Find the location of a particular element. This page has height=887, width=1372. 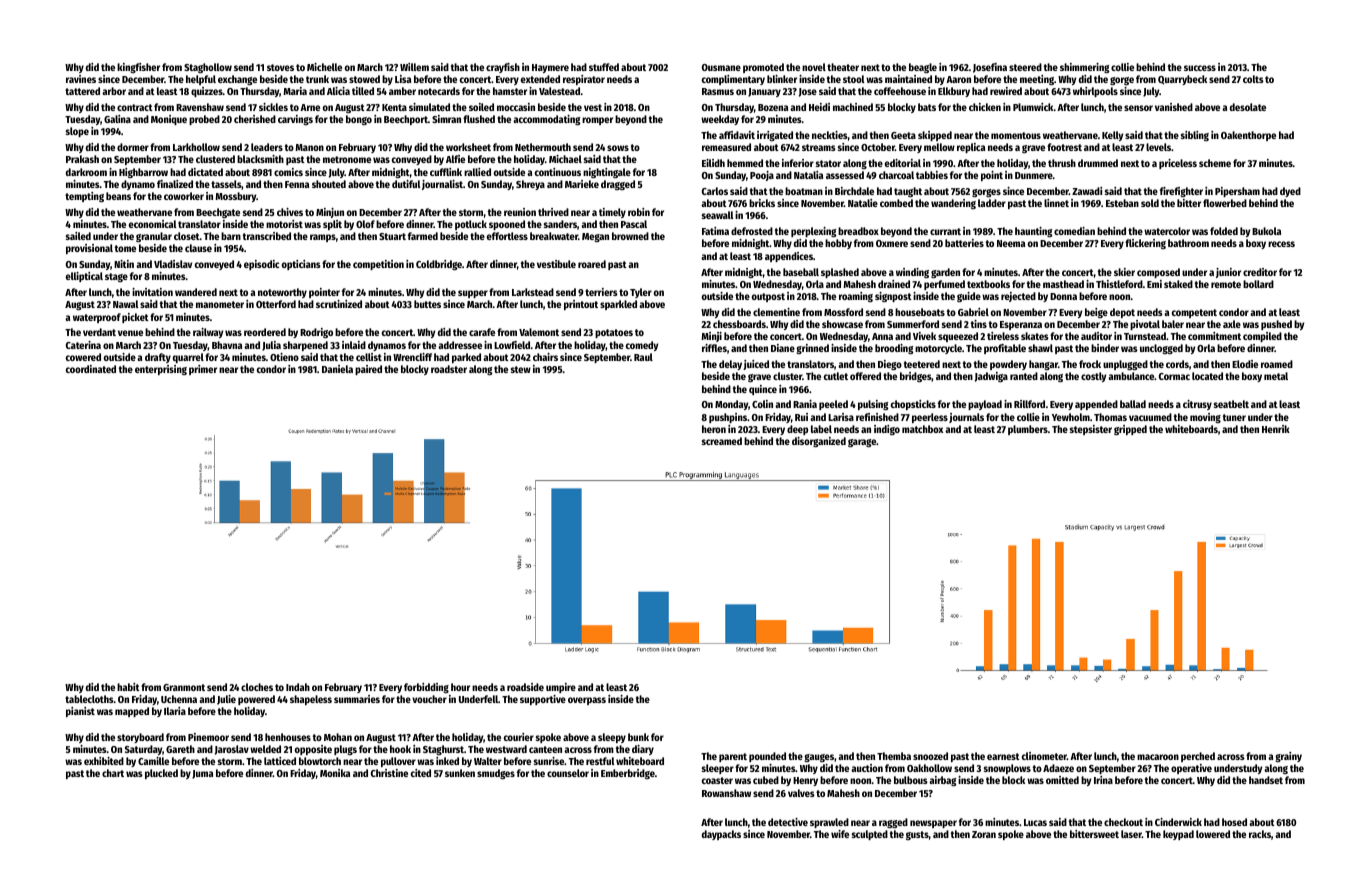

screamed is located at coordinates (722, 441).
